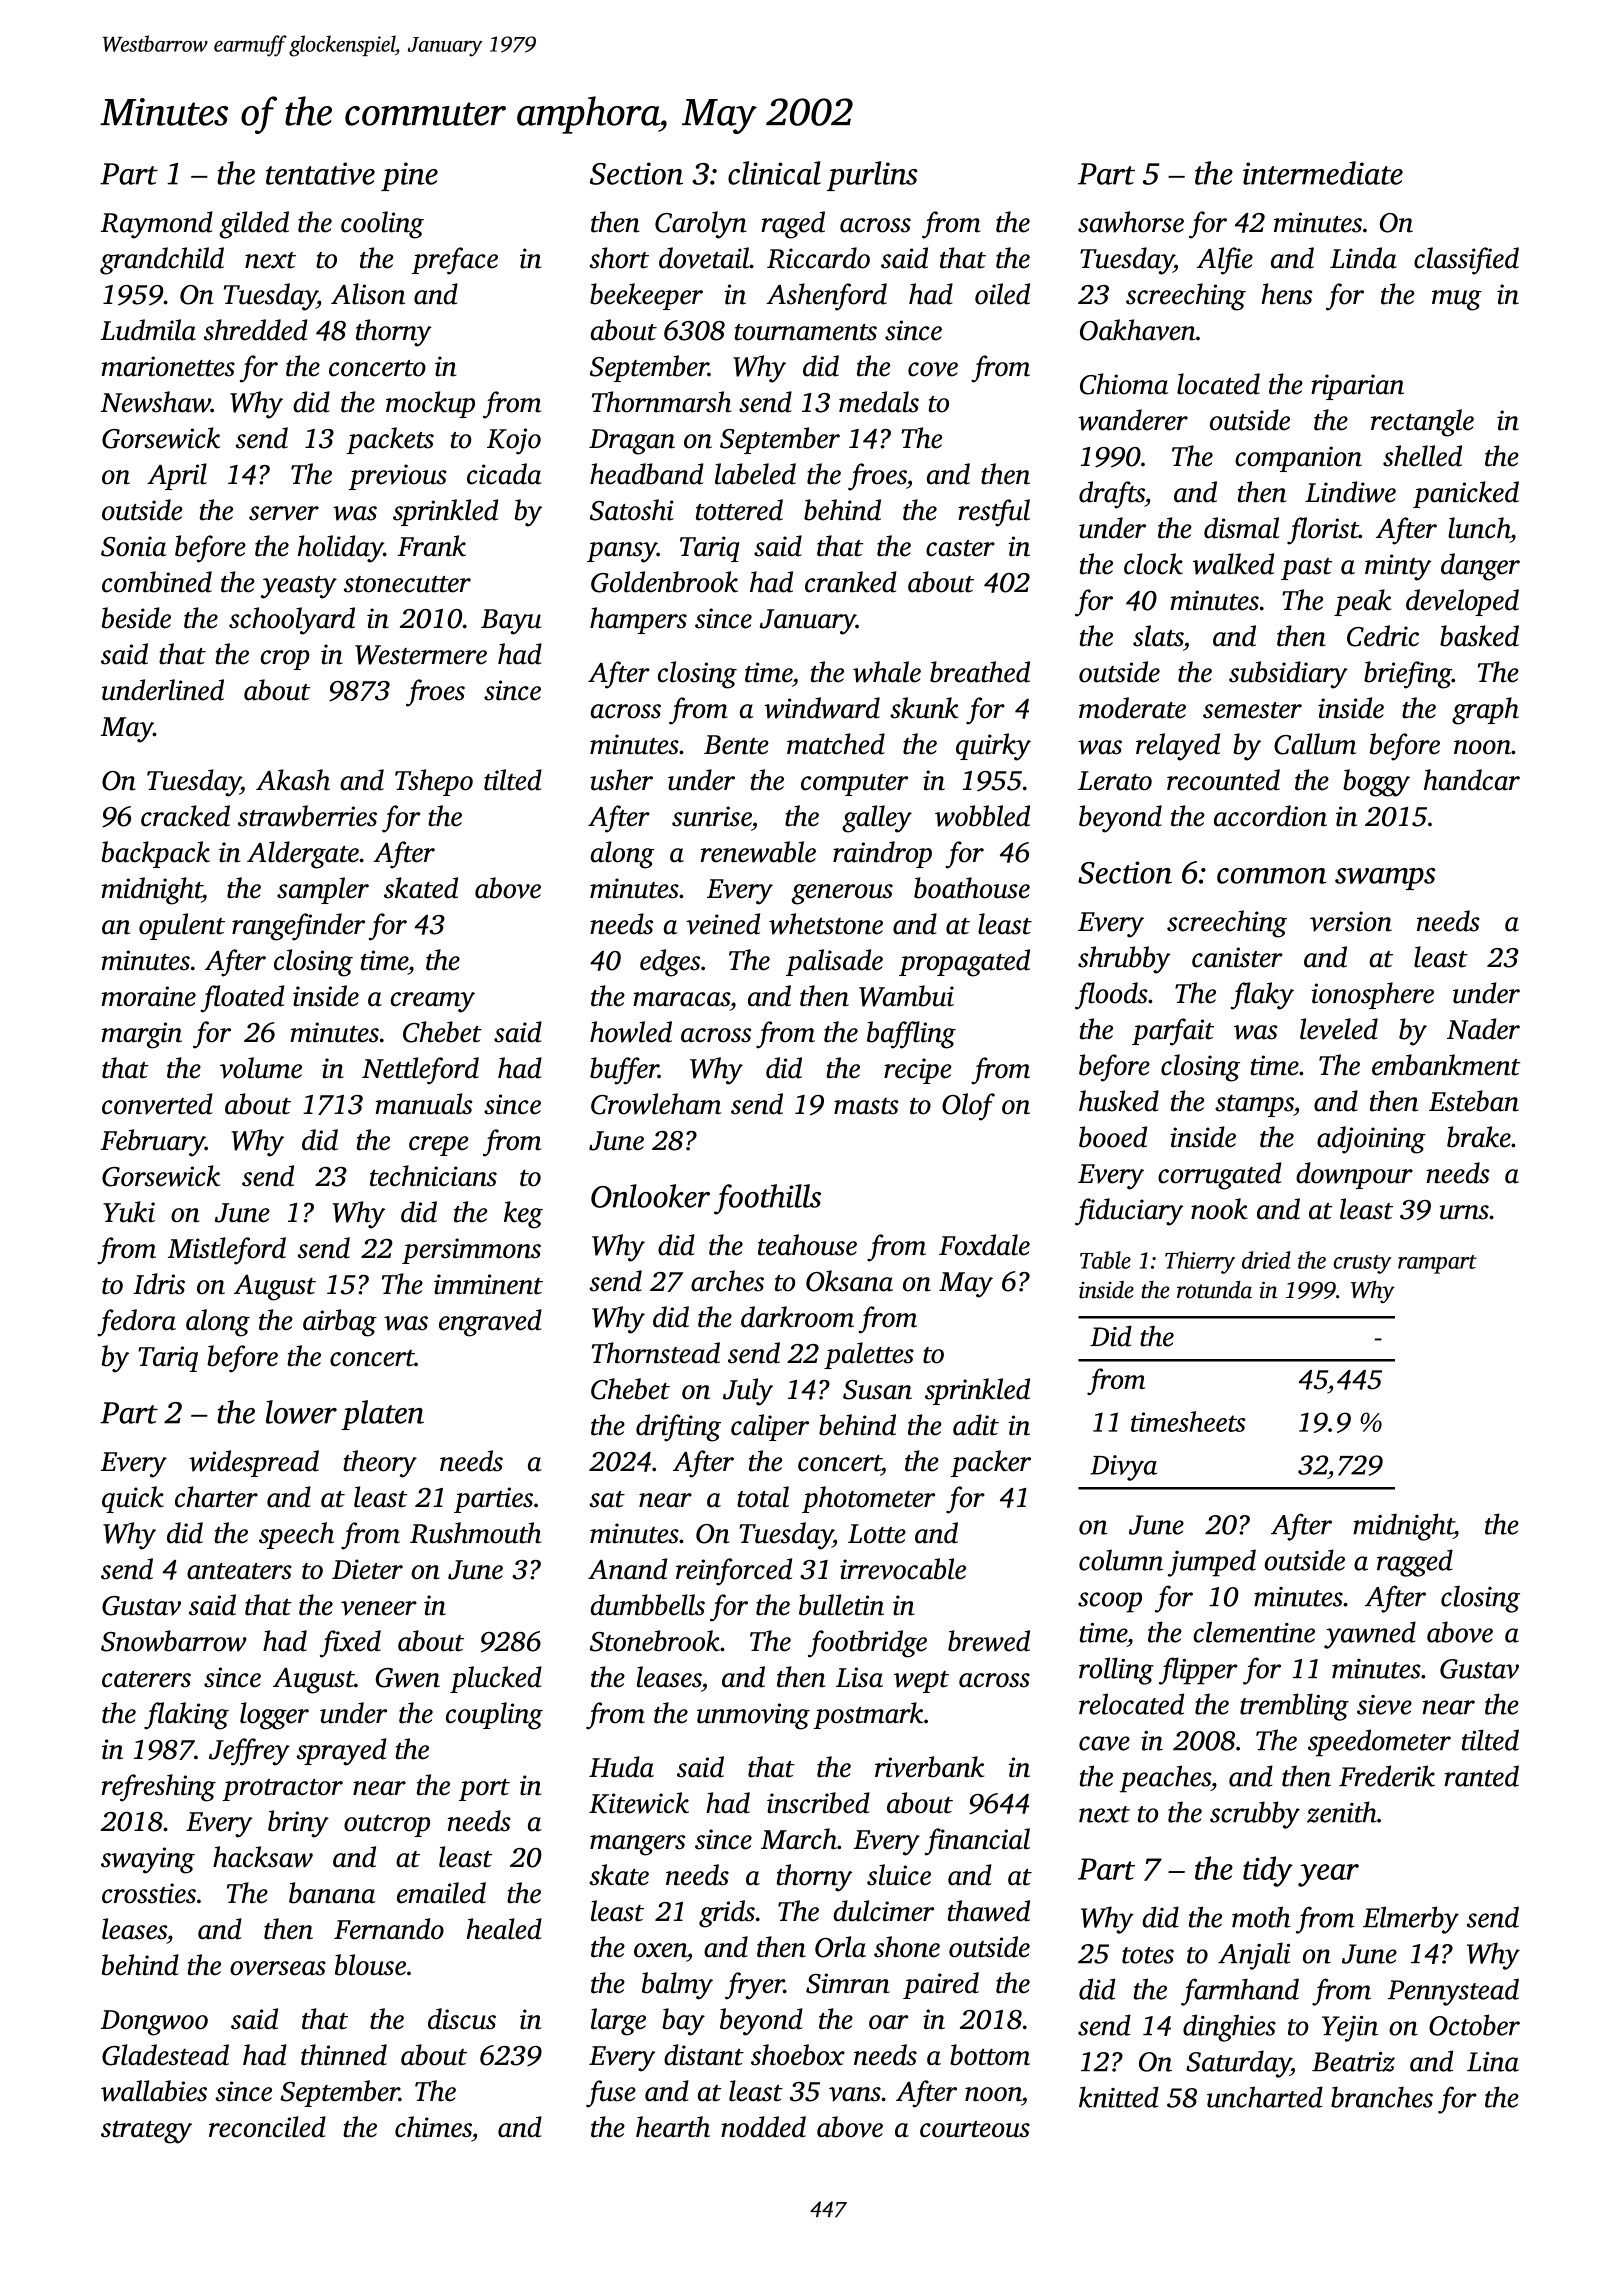 The height and width of the page is (2292, 1620). Describe the element at coordinates (433, 2127) in the page. I see `chimes` at that location.
